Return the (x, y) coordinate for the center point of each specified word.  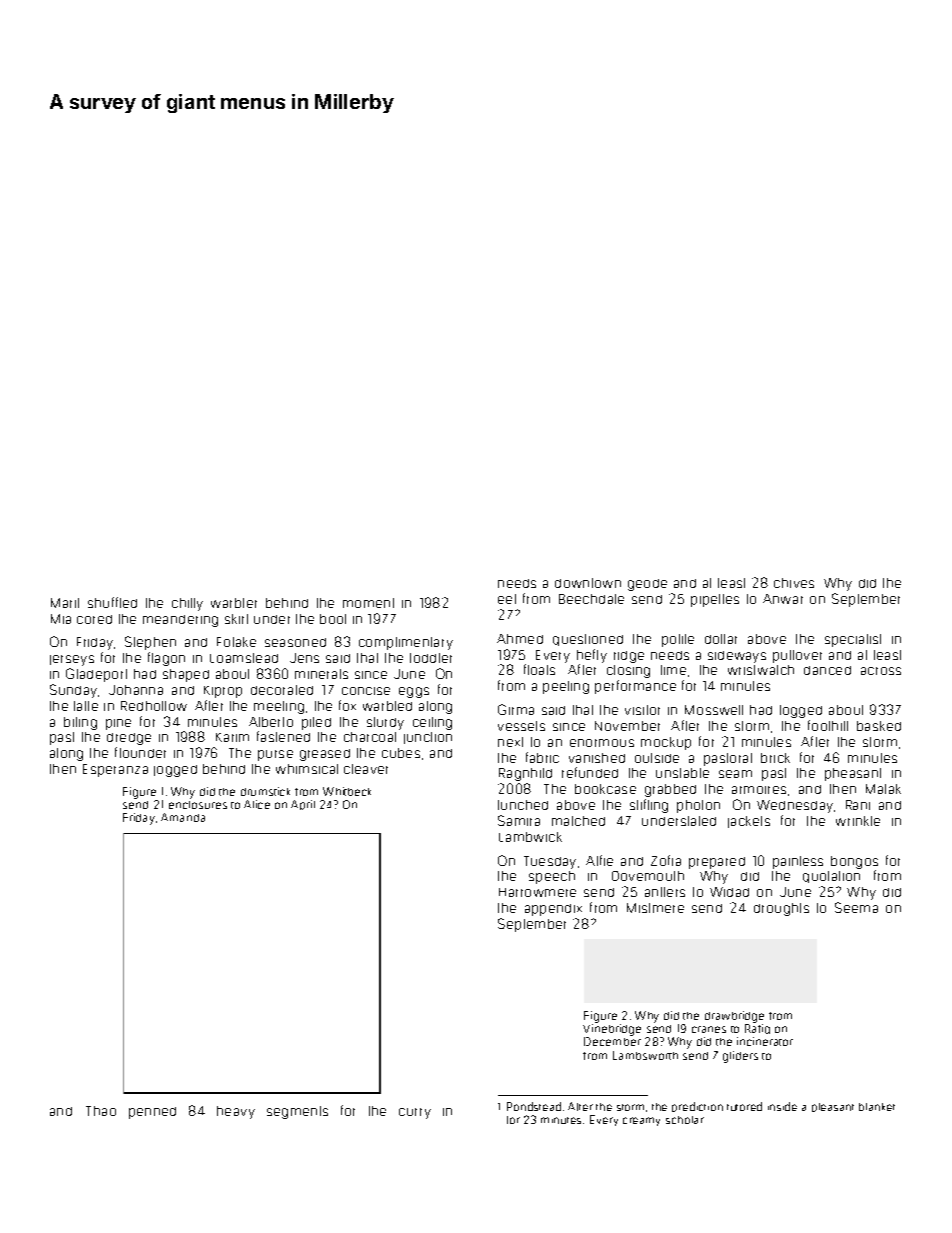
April (303, 805)
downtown (588, 583)
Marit (65, 603)
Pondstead (534, 1106)
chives (794, 583)
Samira (519, 820)
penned (152, 1113)
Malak (883, 789)
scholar (685, 1120)
